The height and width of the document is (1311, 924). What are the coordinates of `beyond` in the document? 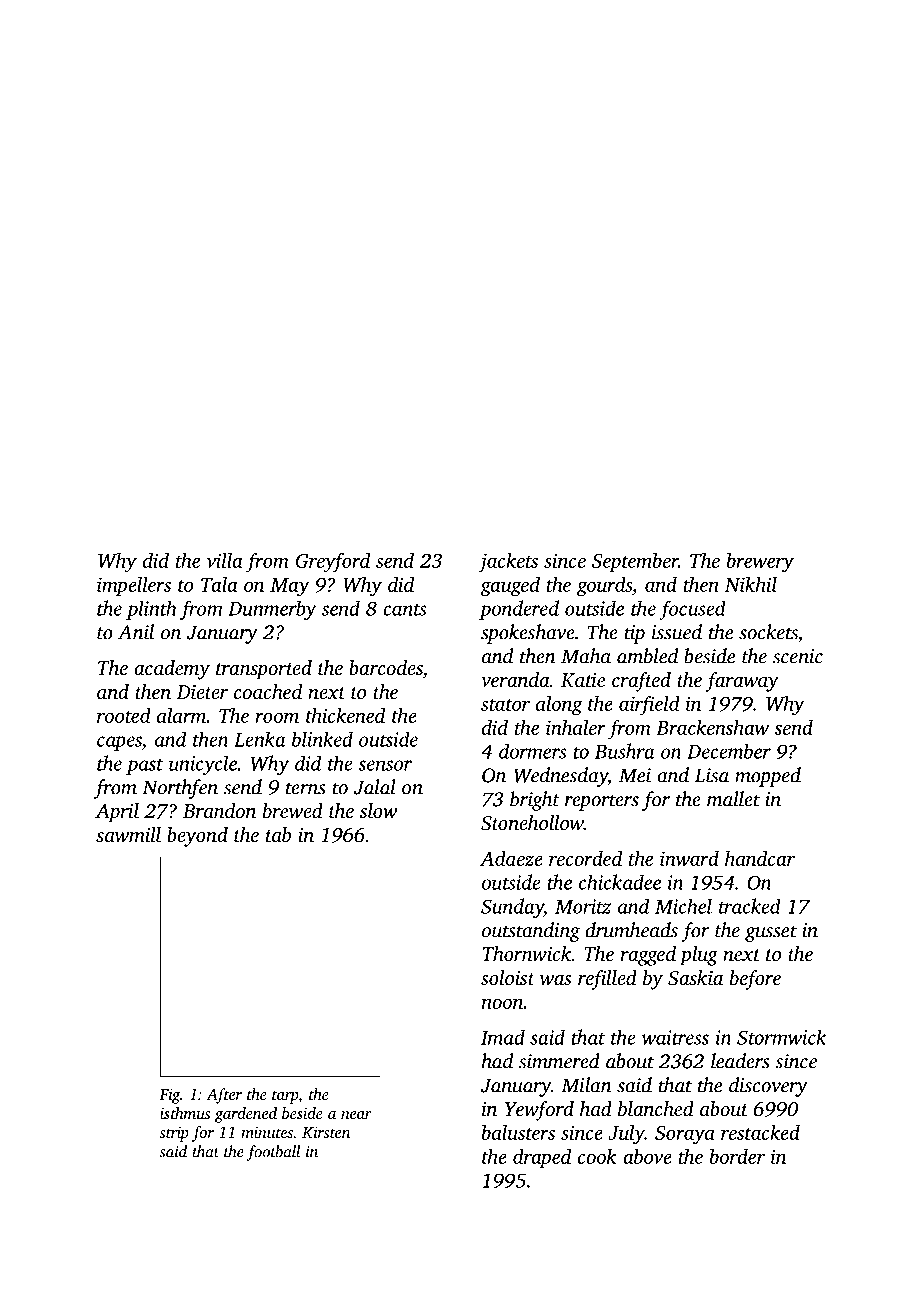 It's located at (197, 837).
